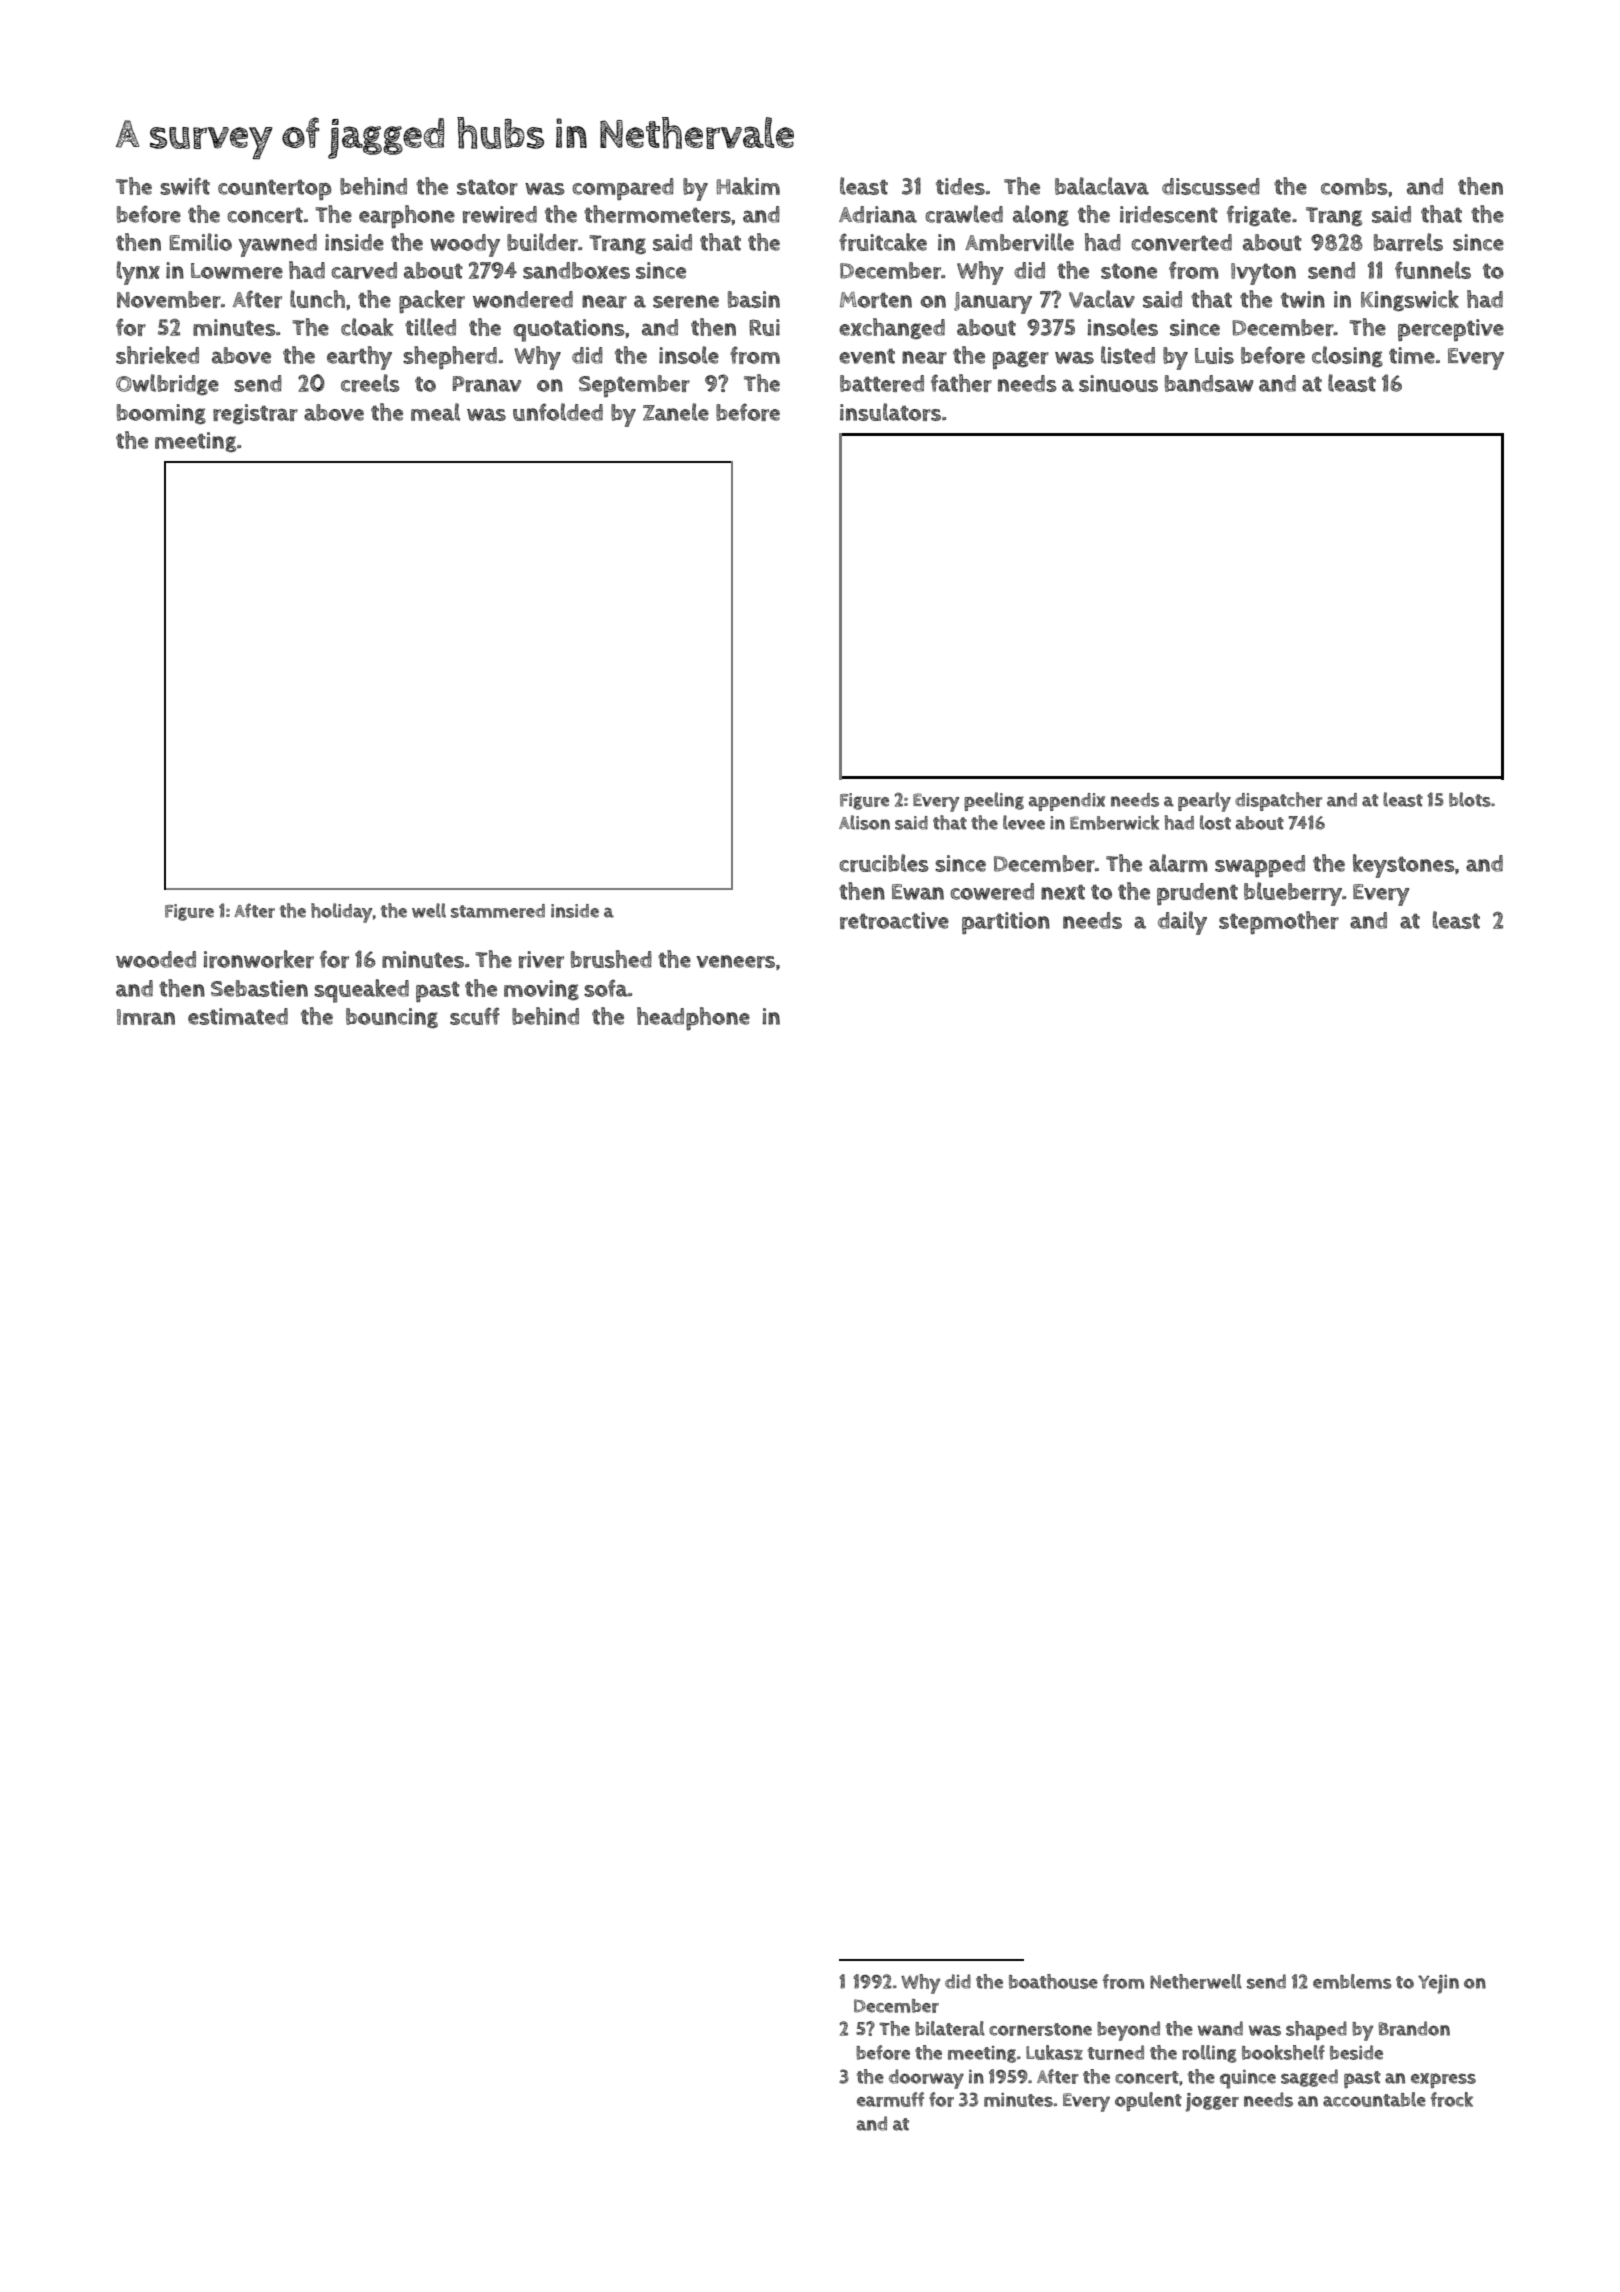 This screenshot has height=2292, width=1620. I want to click on tides, so click(960, 186).
